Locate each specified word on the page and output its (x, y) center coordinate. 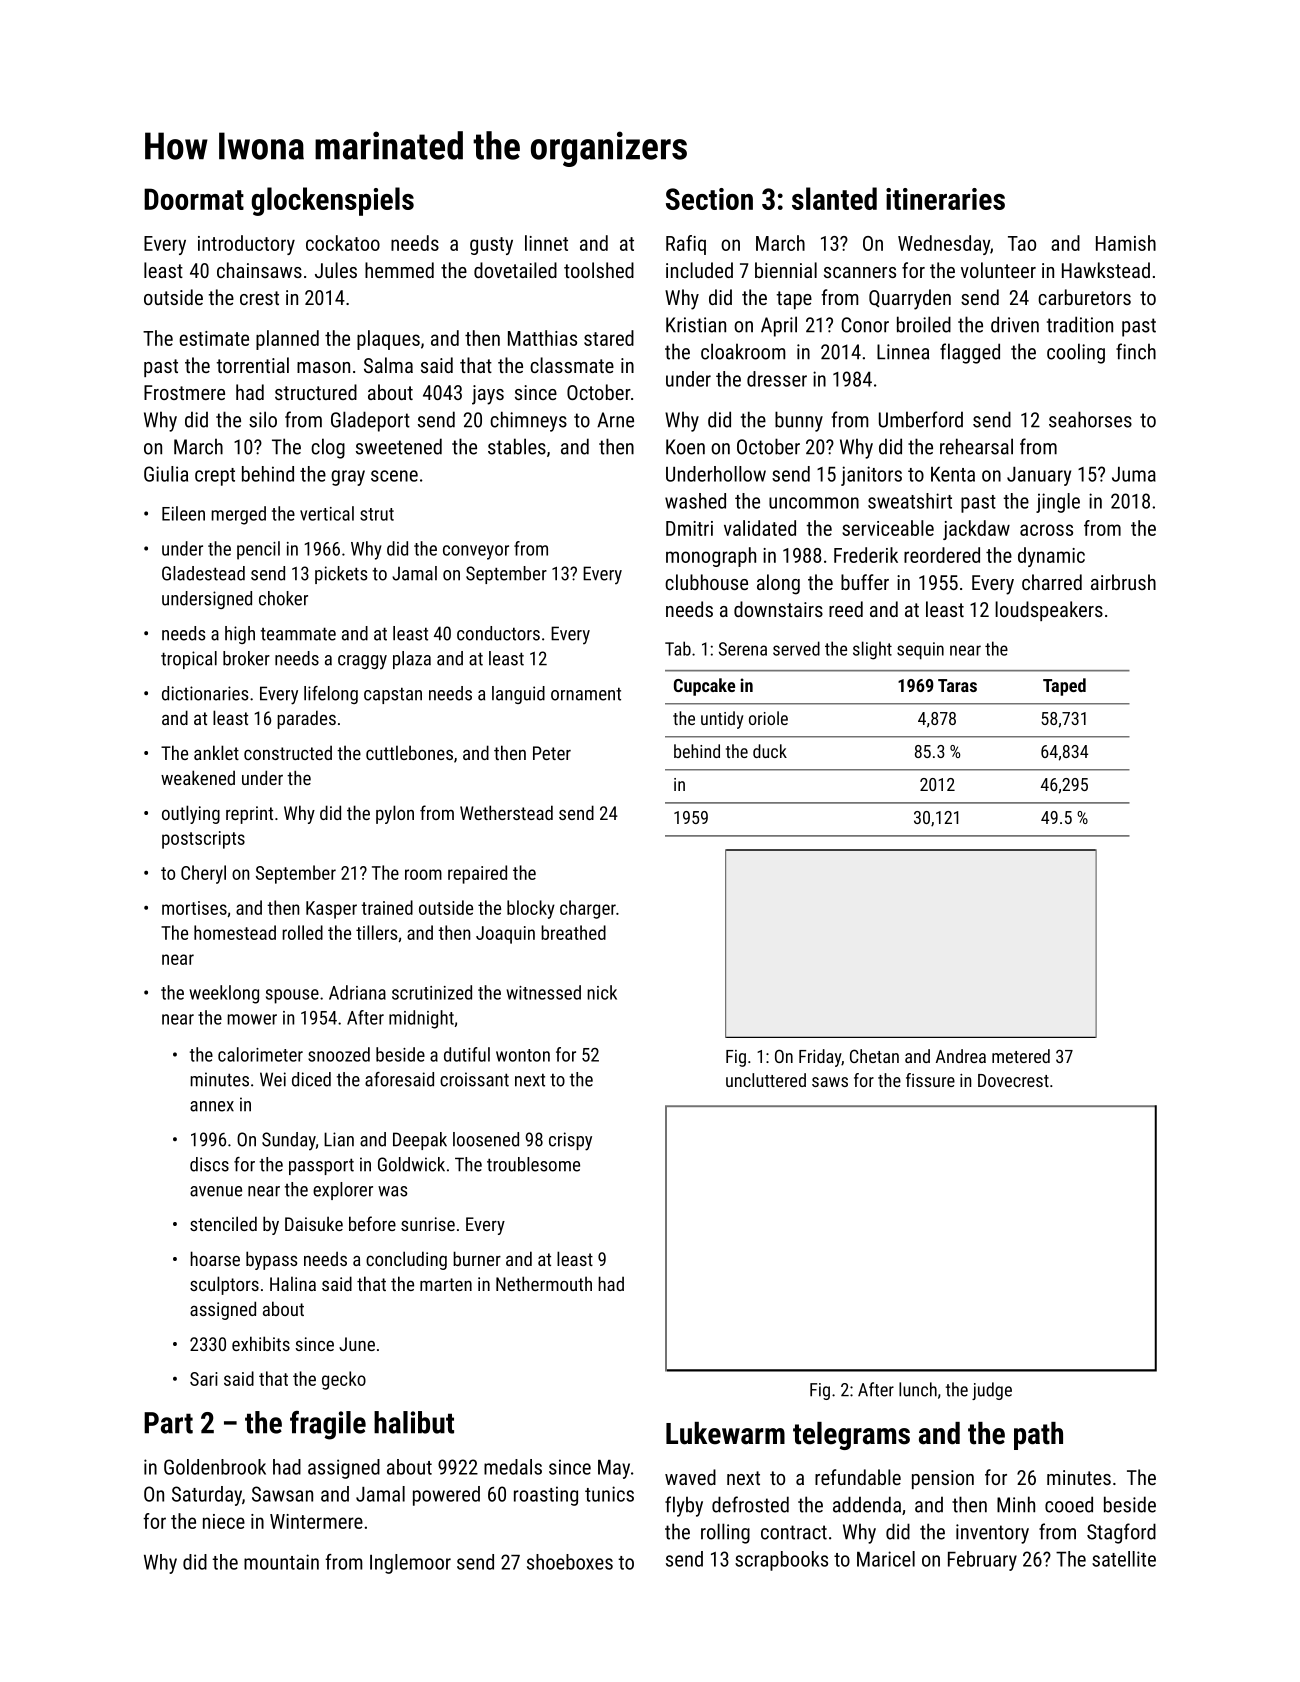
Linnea (903, 352)
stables (517, 446)
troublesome (533, 1164)
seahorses (1090, 419)
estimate (214, 338)
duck (770, 751)
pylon (395, 814)
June (357, 1344)
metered (1021, 1056)
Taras (957, 685)
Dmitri (689, 528)
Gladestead (203, 573)
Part (168, 1423)
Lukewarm (725, 1433)
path (1038, 1436)
